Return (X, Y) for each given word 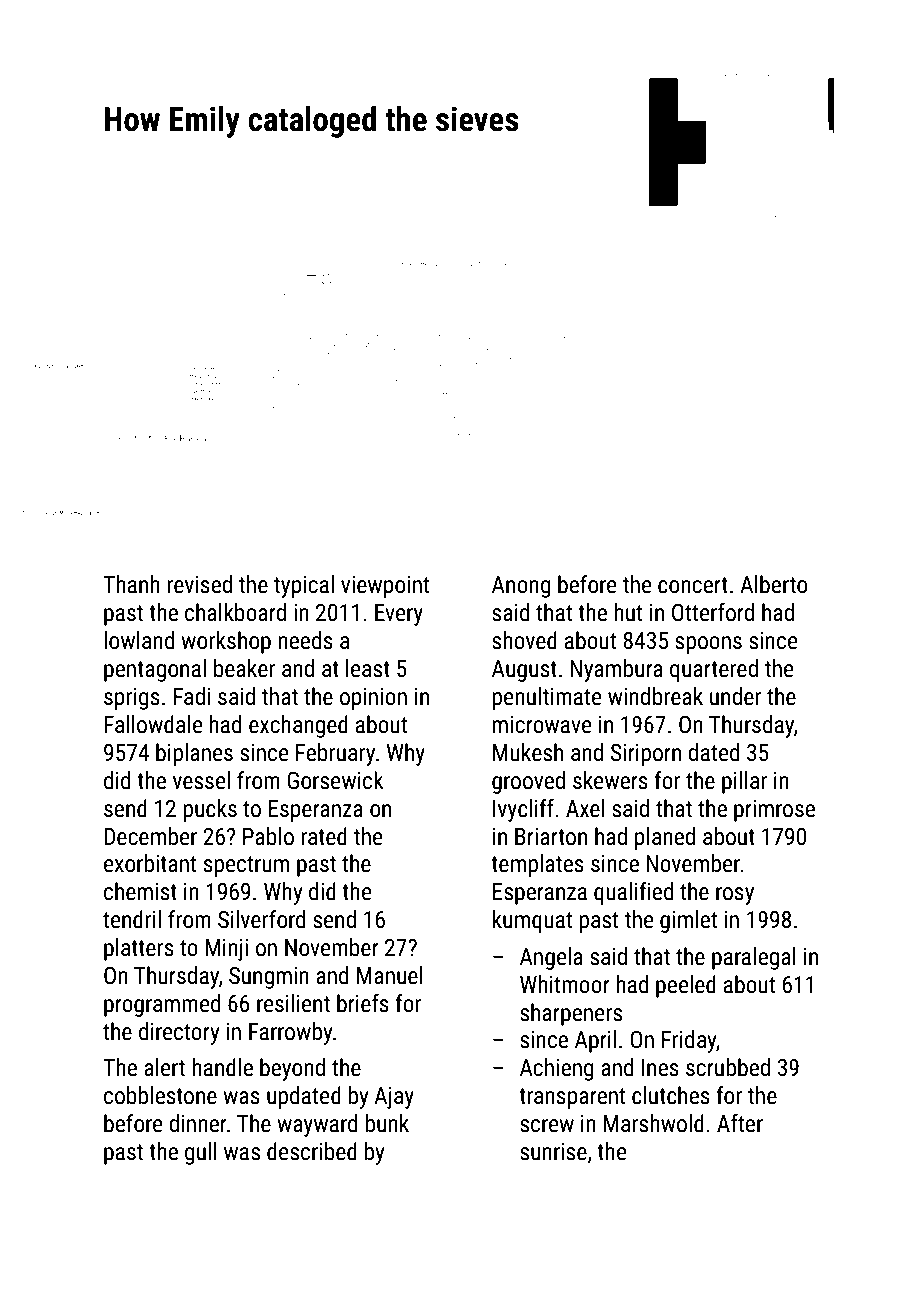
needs (306, 640)
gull (201, 1153)
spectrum (246, 866)
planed (665, 838)
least (368, 668)
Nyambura (616, 670)
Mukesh (528, 752)
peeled (686, 986)
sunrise (553, 1152)
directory (179, 1033)
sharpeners (571, 1014)
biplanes (194, 754)
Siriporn (646, 754)
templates (537, 865)
